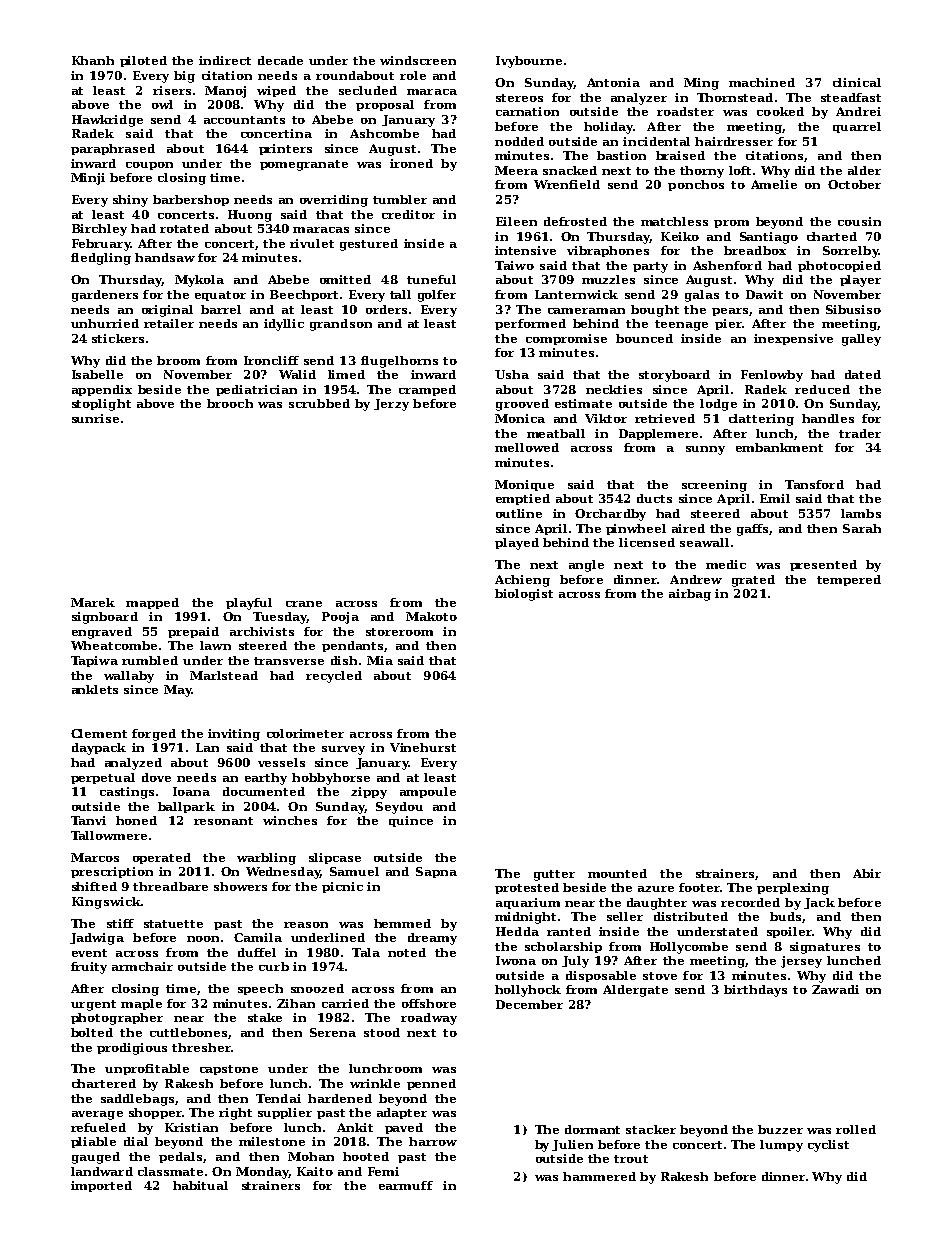 Image resolution: width=952 pixels, height=1233 pixels. Describe the element at coordinates (167, 311) in the image. I see `original` at that location.
